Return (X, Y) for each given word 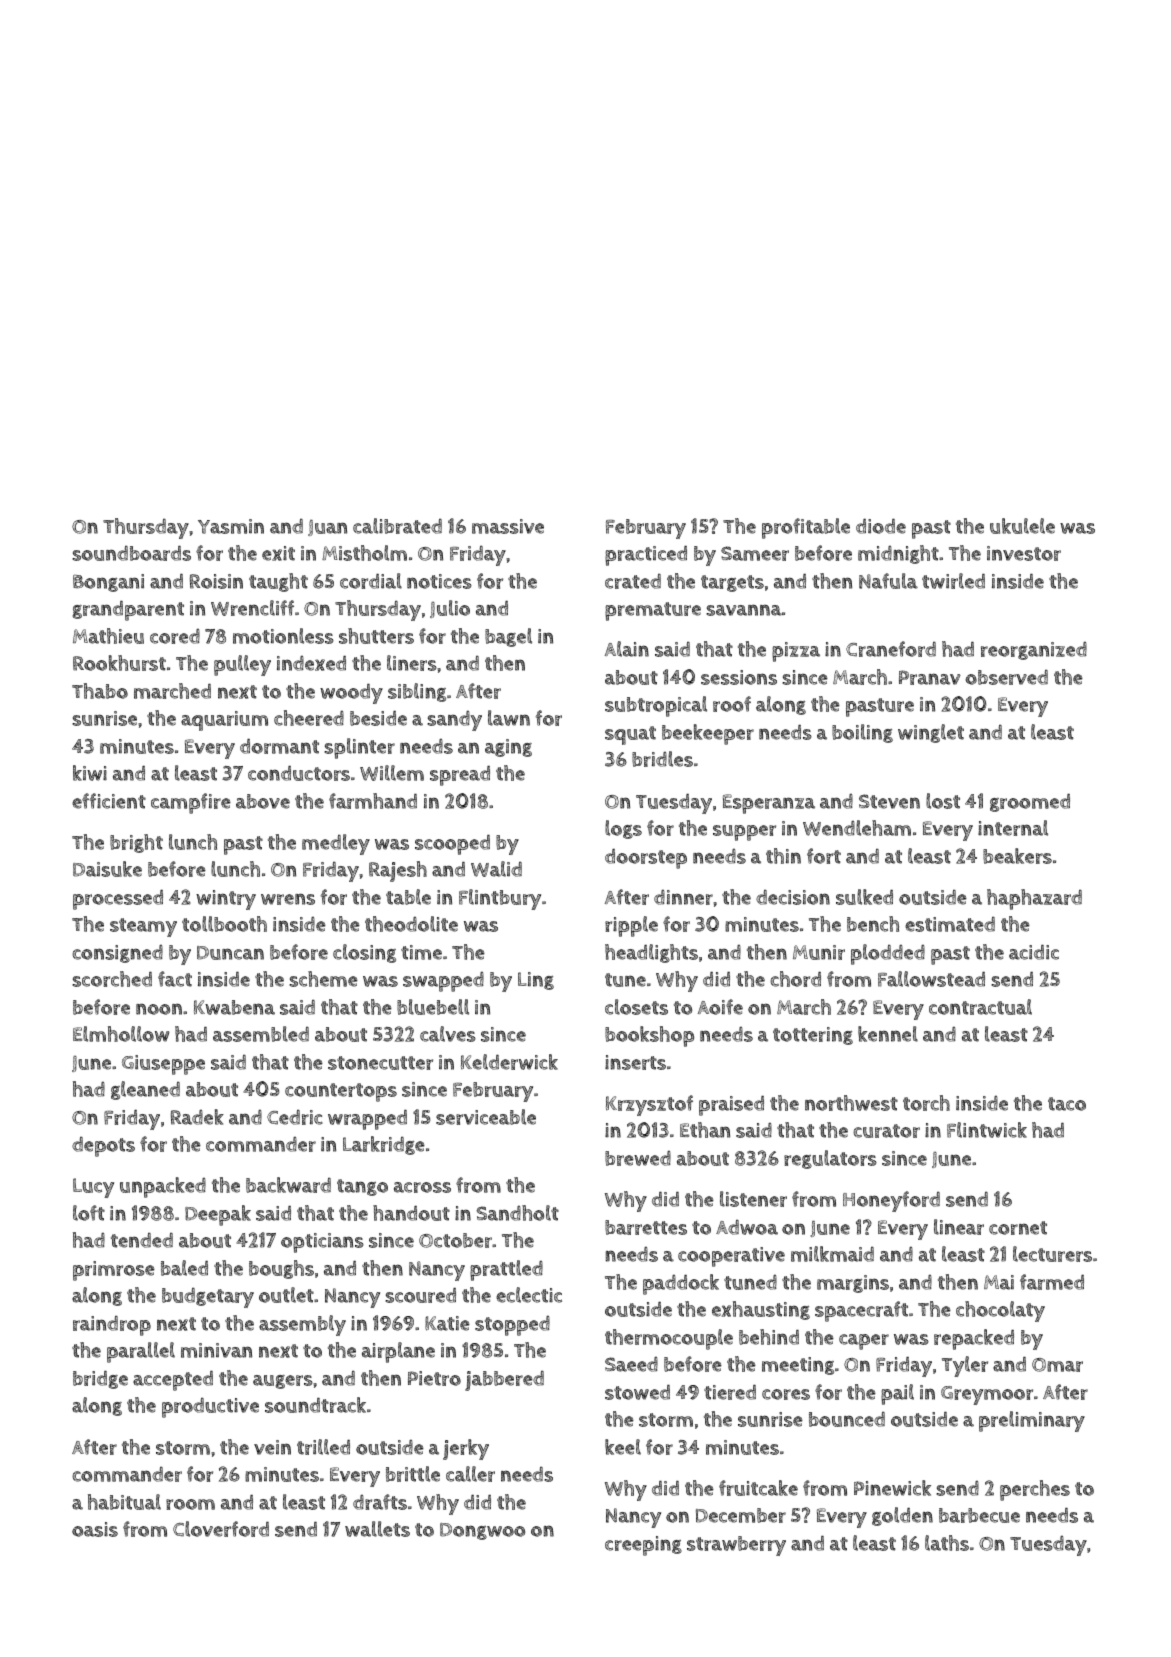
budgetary (208, 1298)
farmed (1052, 1282)
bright (136, 843)
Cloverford (221, 1529)
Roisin (216, 581)
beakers (1017, 856)
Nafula (888, 581)
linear (959, 1227)
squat (630, 735)
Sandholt (517, 1213)
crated (633, 581)
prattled (506, 1270)
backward (288, 1185)
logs (623, 829)
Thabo (100, 691)
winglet (931, 733)
